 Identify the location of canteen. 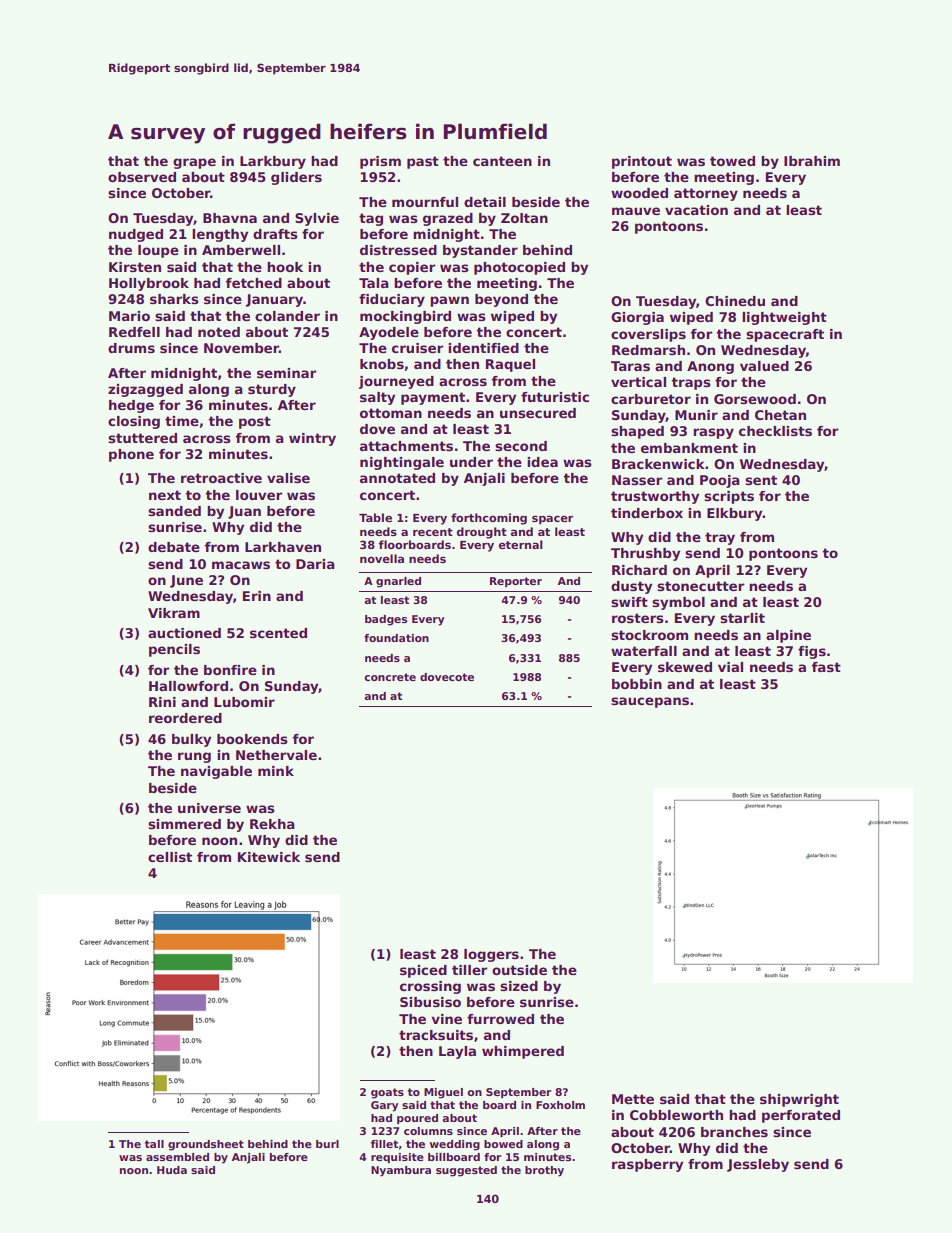
(502, 161).
